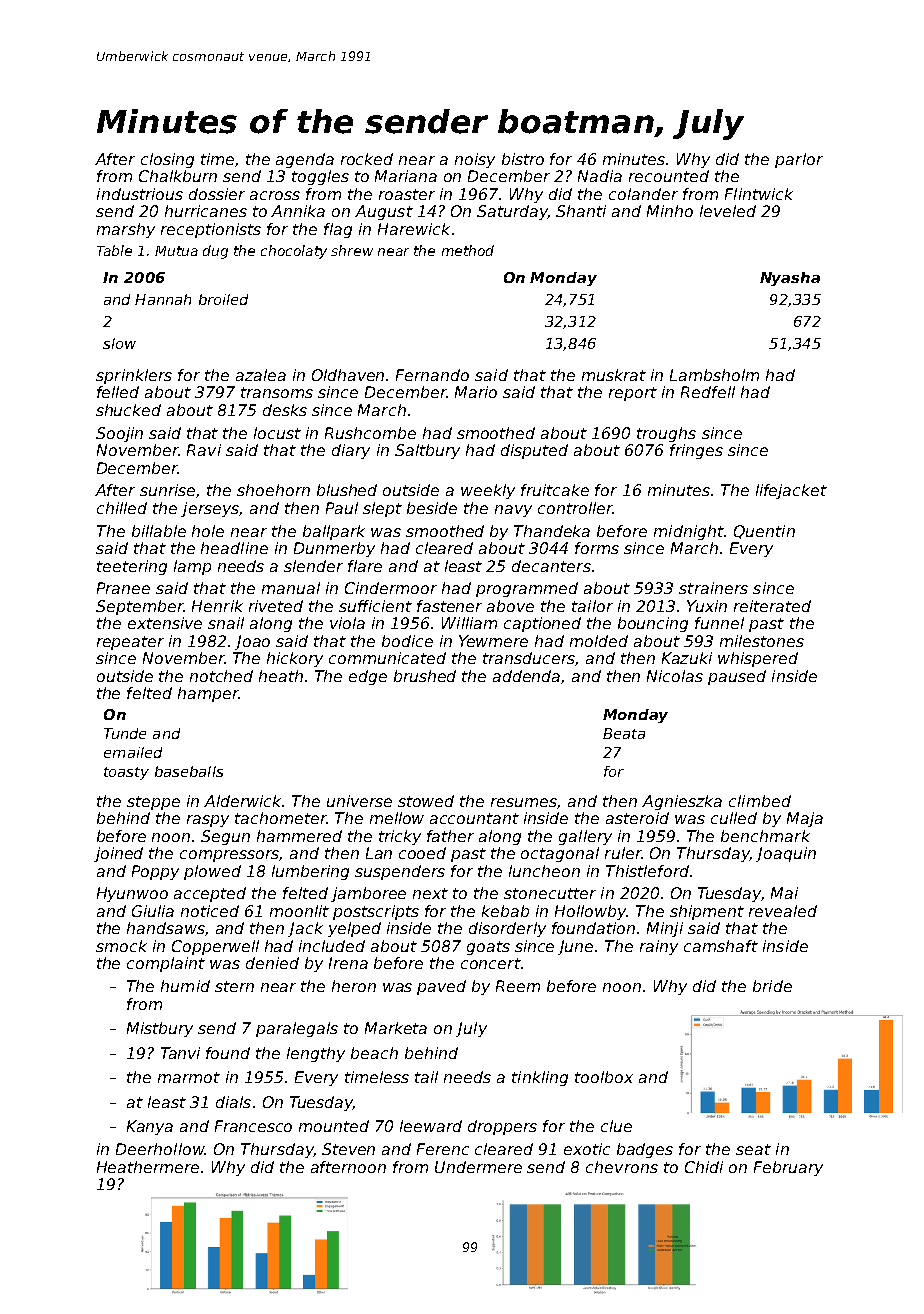  Describe the element at coordinates (160, 1149) in the document. I see `Deerhollow` at that location.
